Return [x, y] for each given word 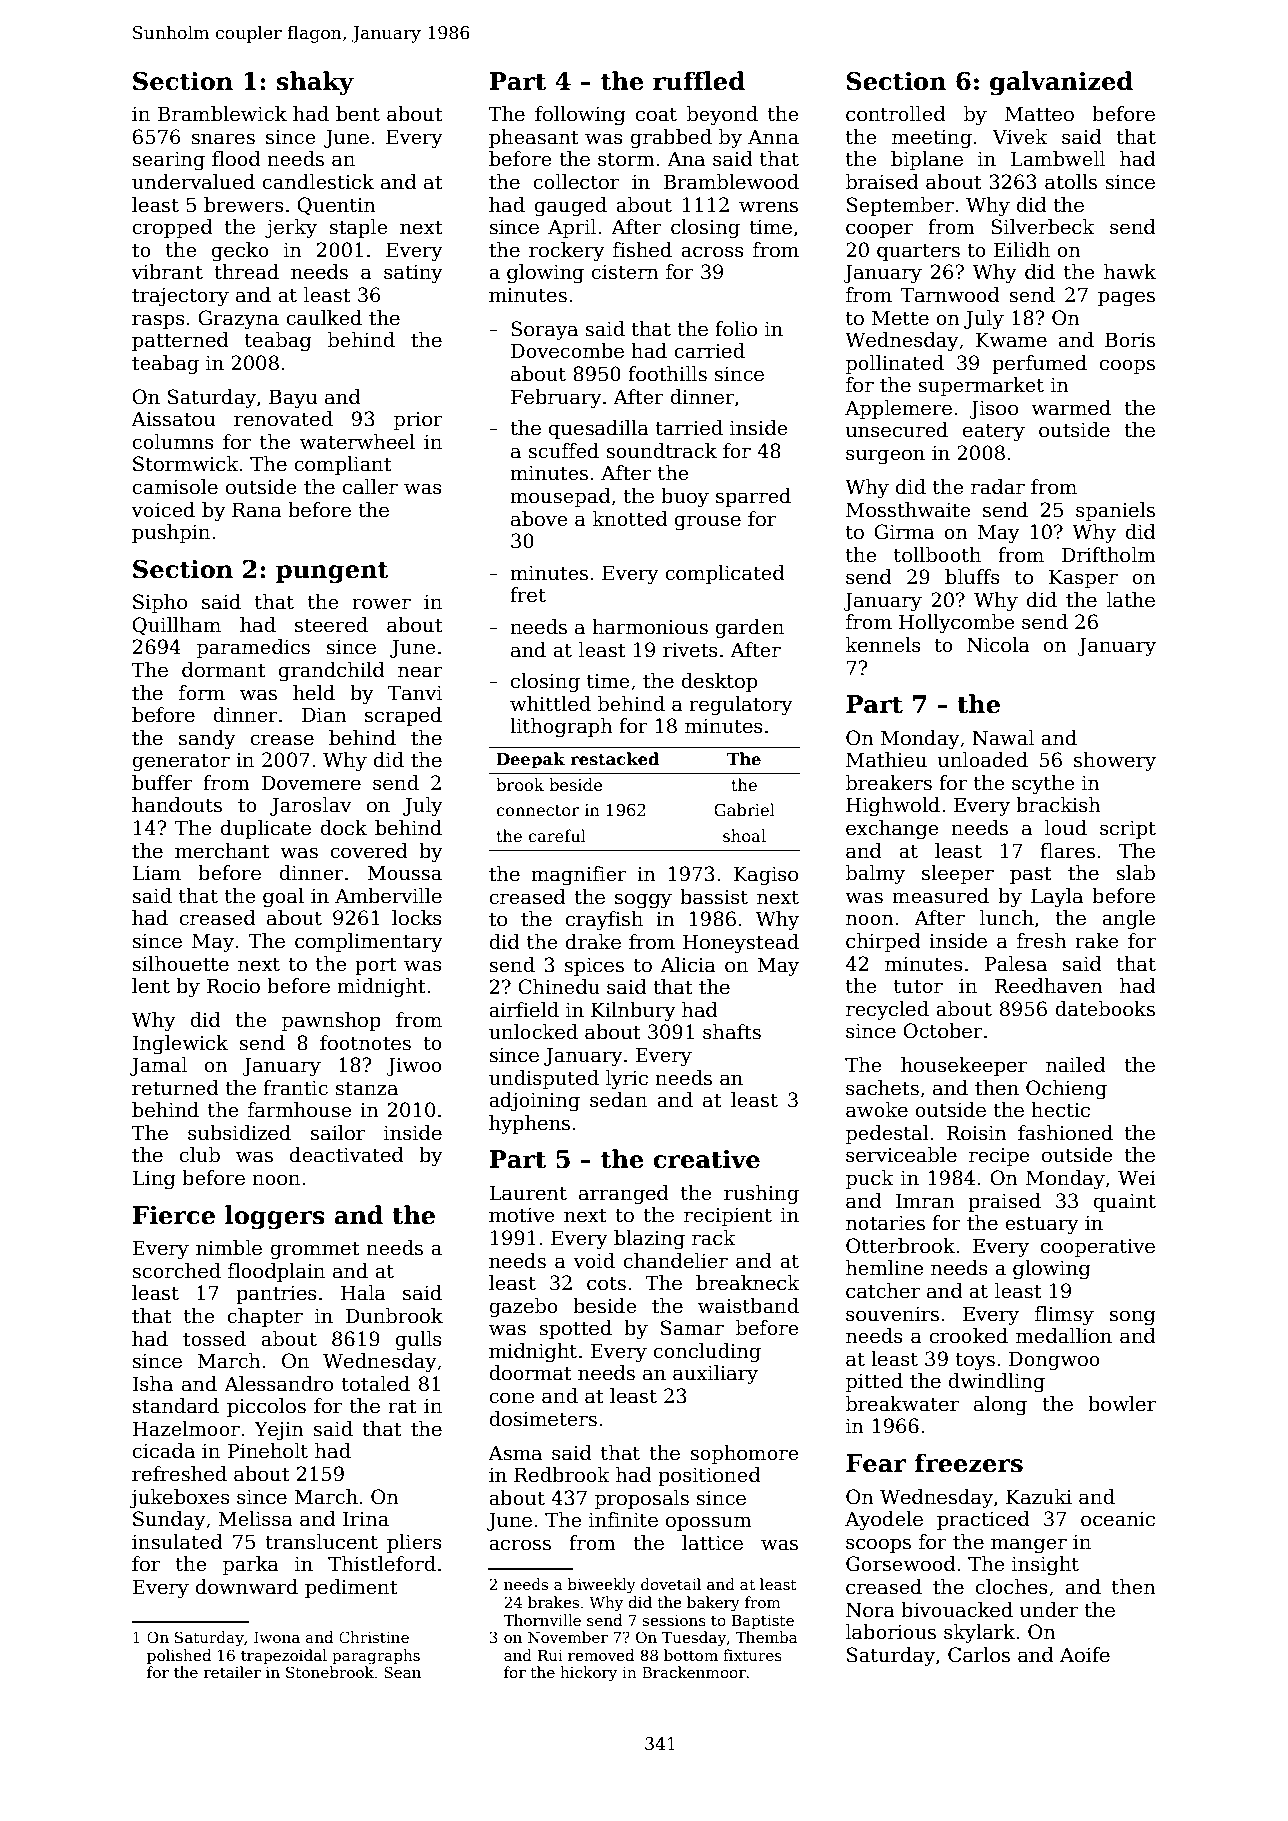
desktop [719, 682]
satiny [413, 274]
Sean [402, 1672]
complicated [725, 574]
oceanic [1118, 1519]
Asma [515, 1453]
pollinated [895, 364]
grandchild [332, 672]
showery [1115, 762]
